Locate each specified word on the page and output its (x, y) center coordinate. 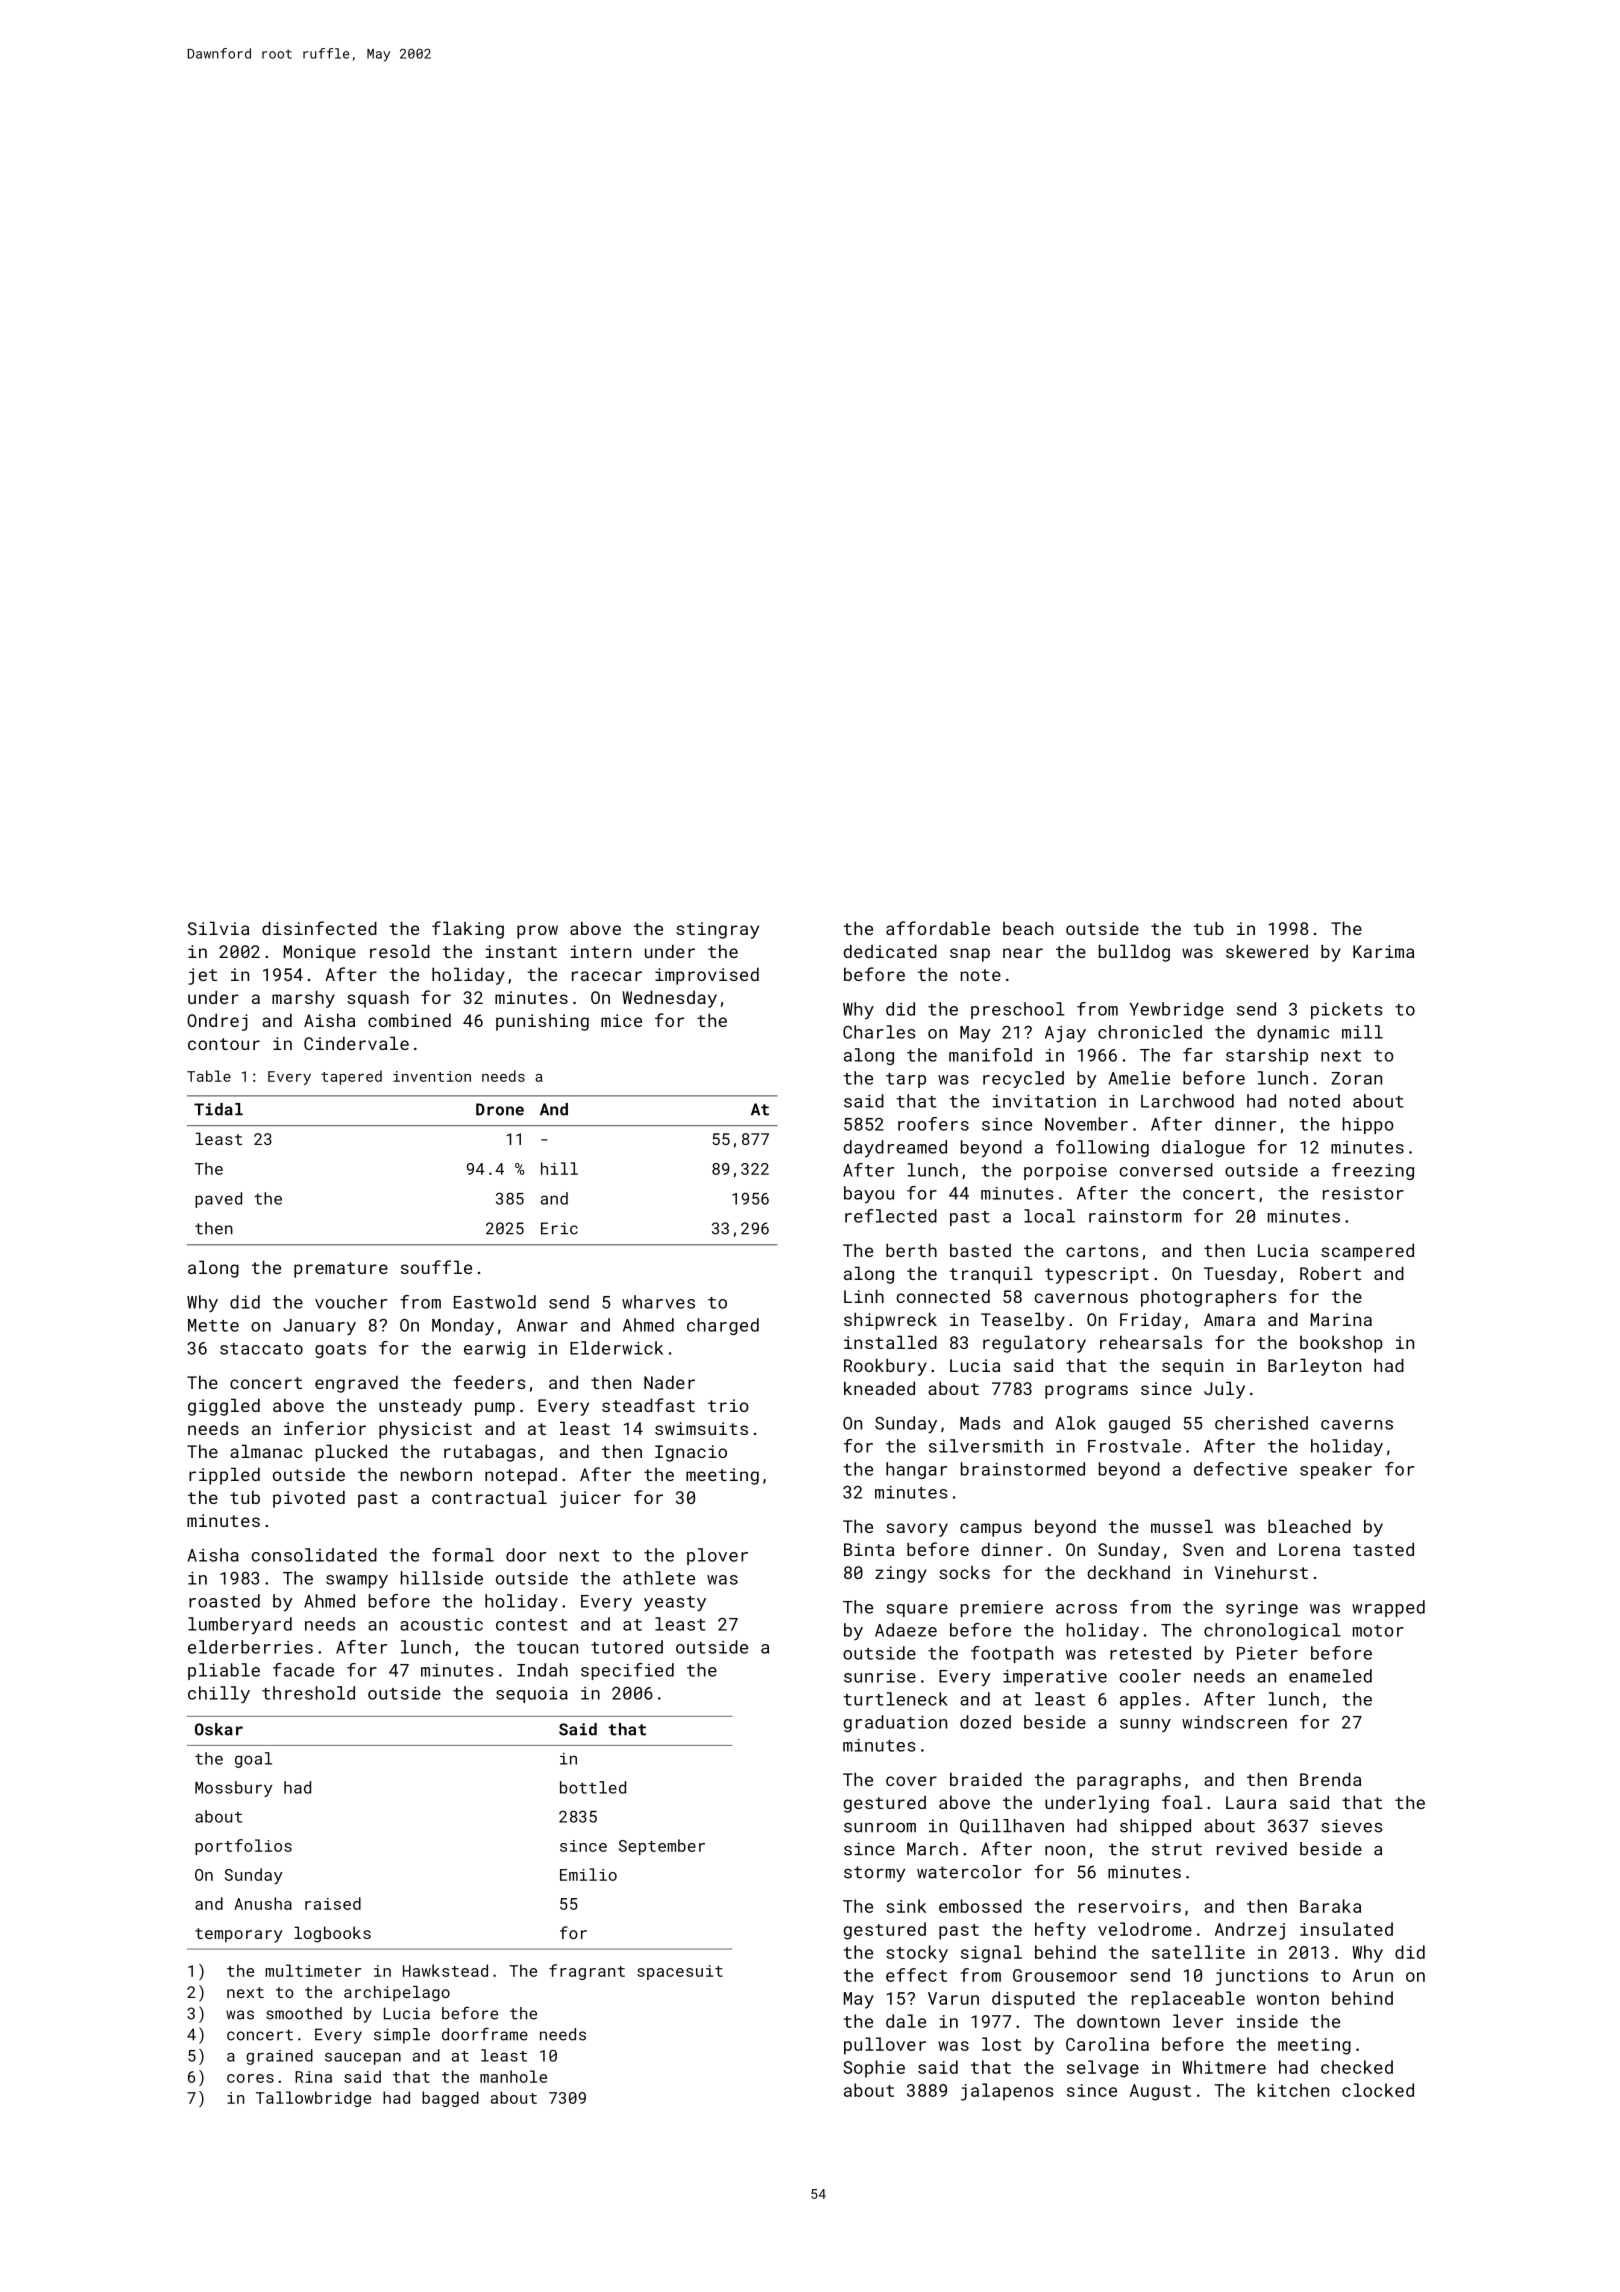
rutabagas (490, 1453)
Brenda (1330, 1779)
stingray (717, 930)
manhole (513, 2076)
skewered (1267, 951)
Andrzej (1250, 1931)
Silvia (218, 928)
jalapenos (1007, 2092)
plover (717, 1556)
